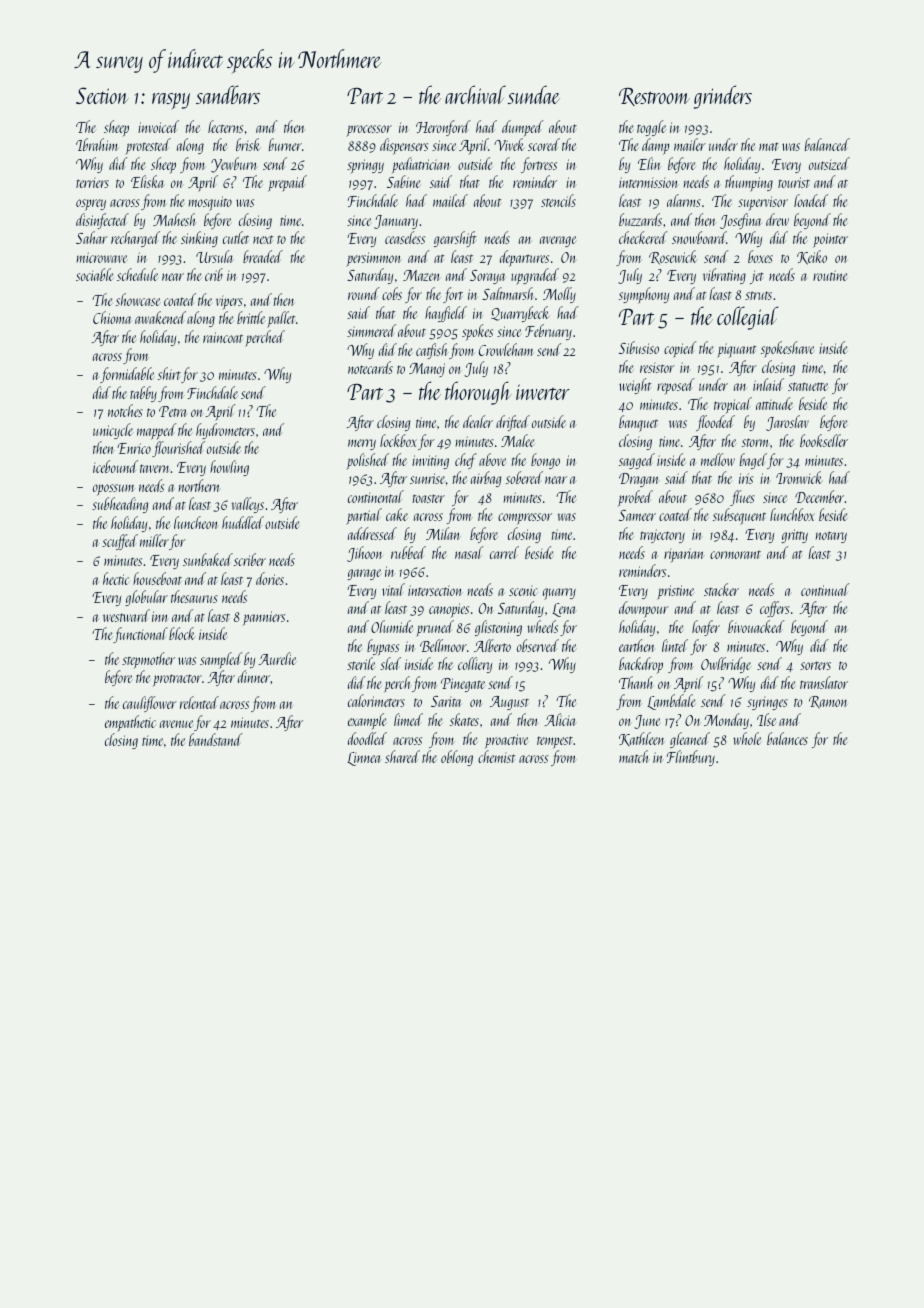 This screenshot has width=924, height=1308. I want to click on drifted, so click(513, 423).
